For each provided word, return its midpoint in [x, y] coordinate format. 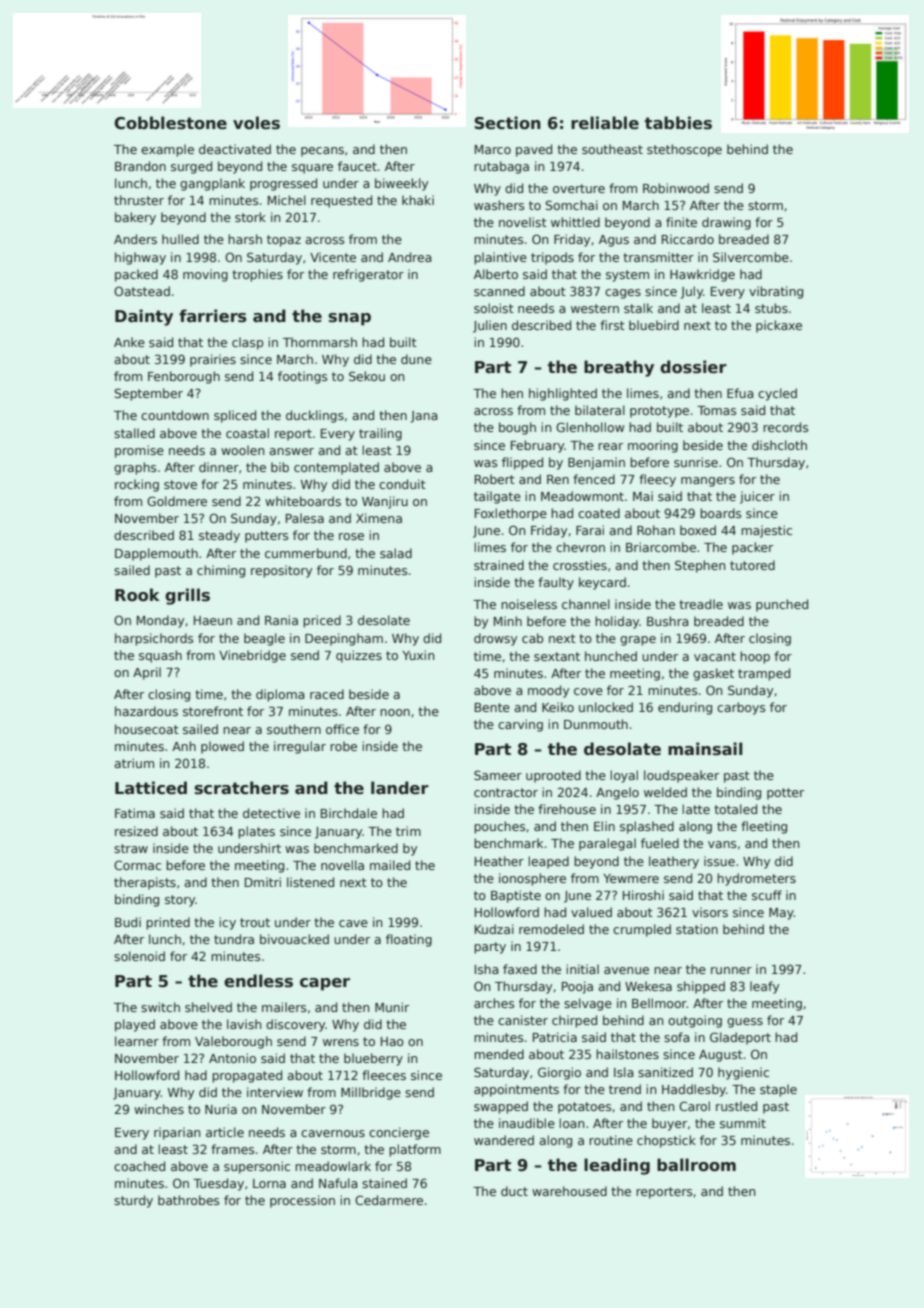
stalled [134, 433]
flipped [522, 463]
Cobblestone [170, 123]
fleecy [657, 480]
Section [507, 123]
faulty [556, 583]
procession [302, 1201]
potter [785, 794]
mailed [390, 865]
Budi [128, 922]
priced [322, 621]
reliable [605, 123]
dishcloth [779, 445]
